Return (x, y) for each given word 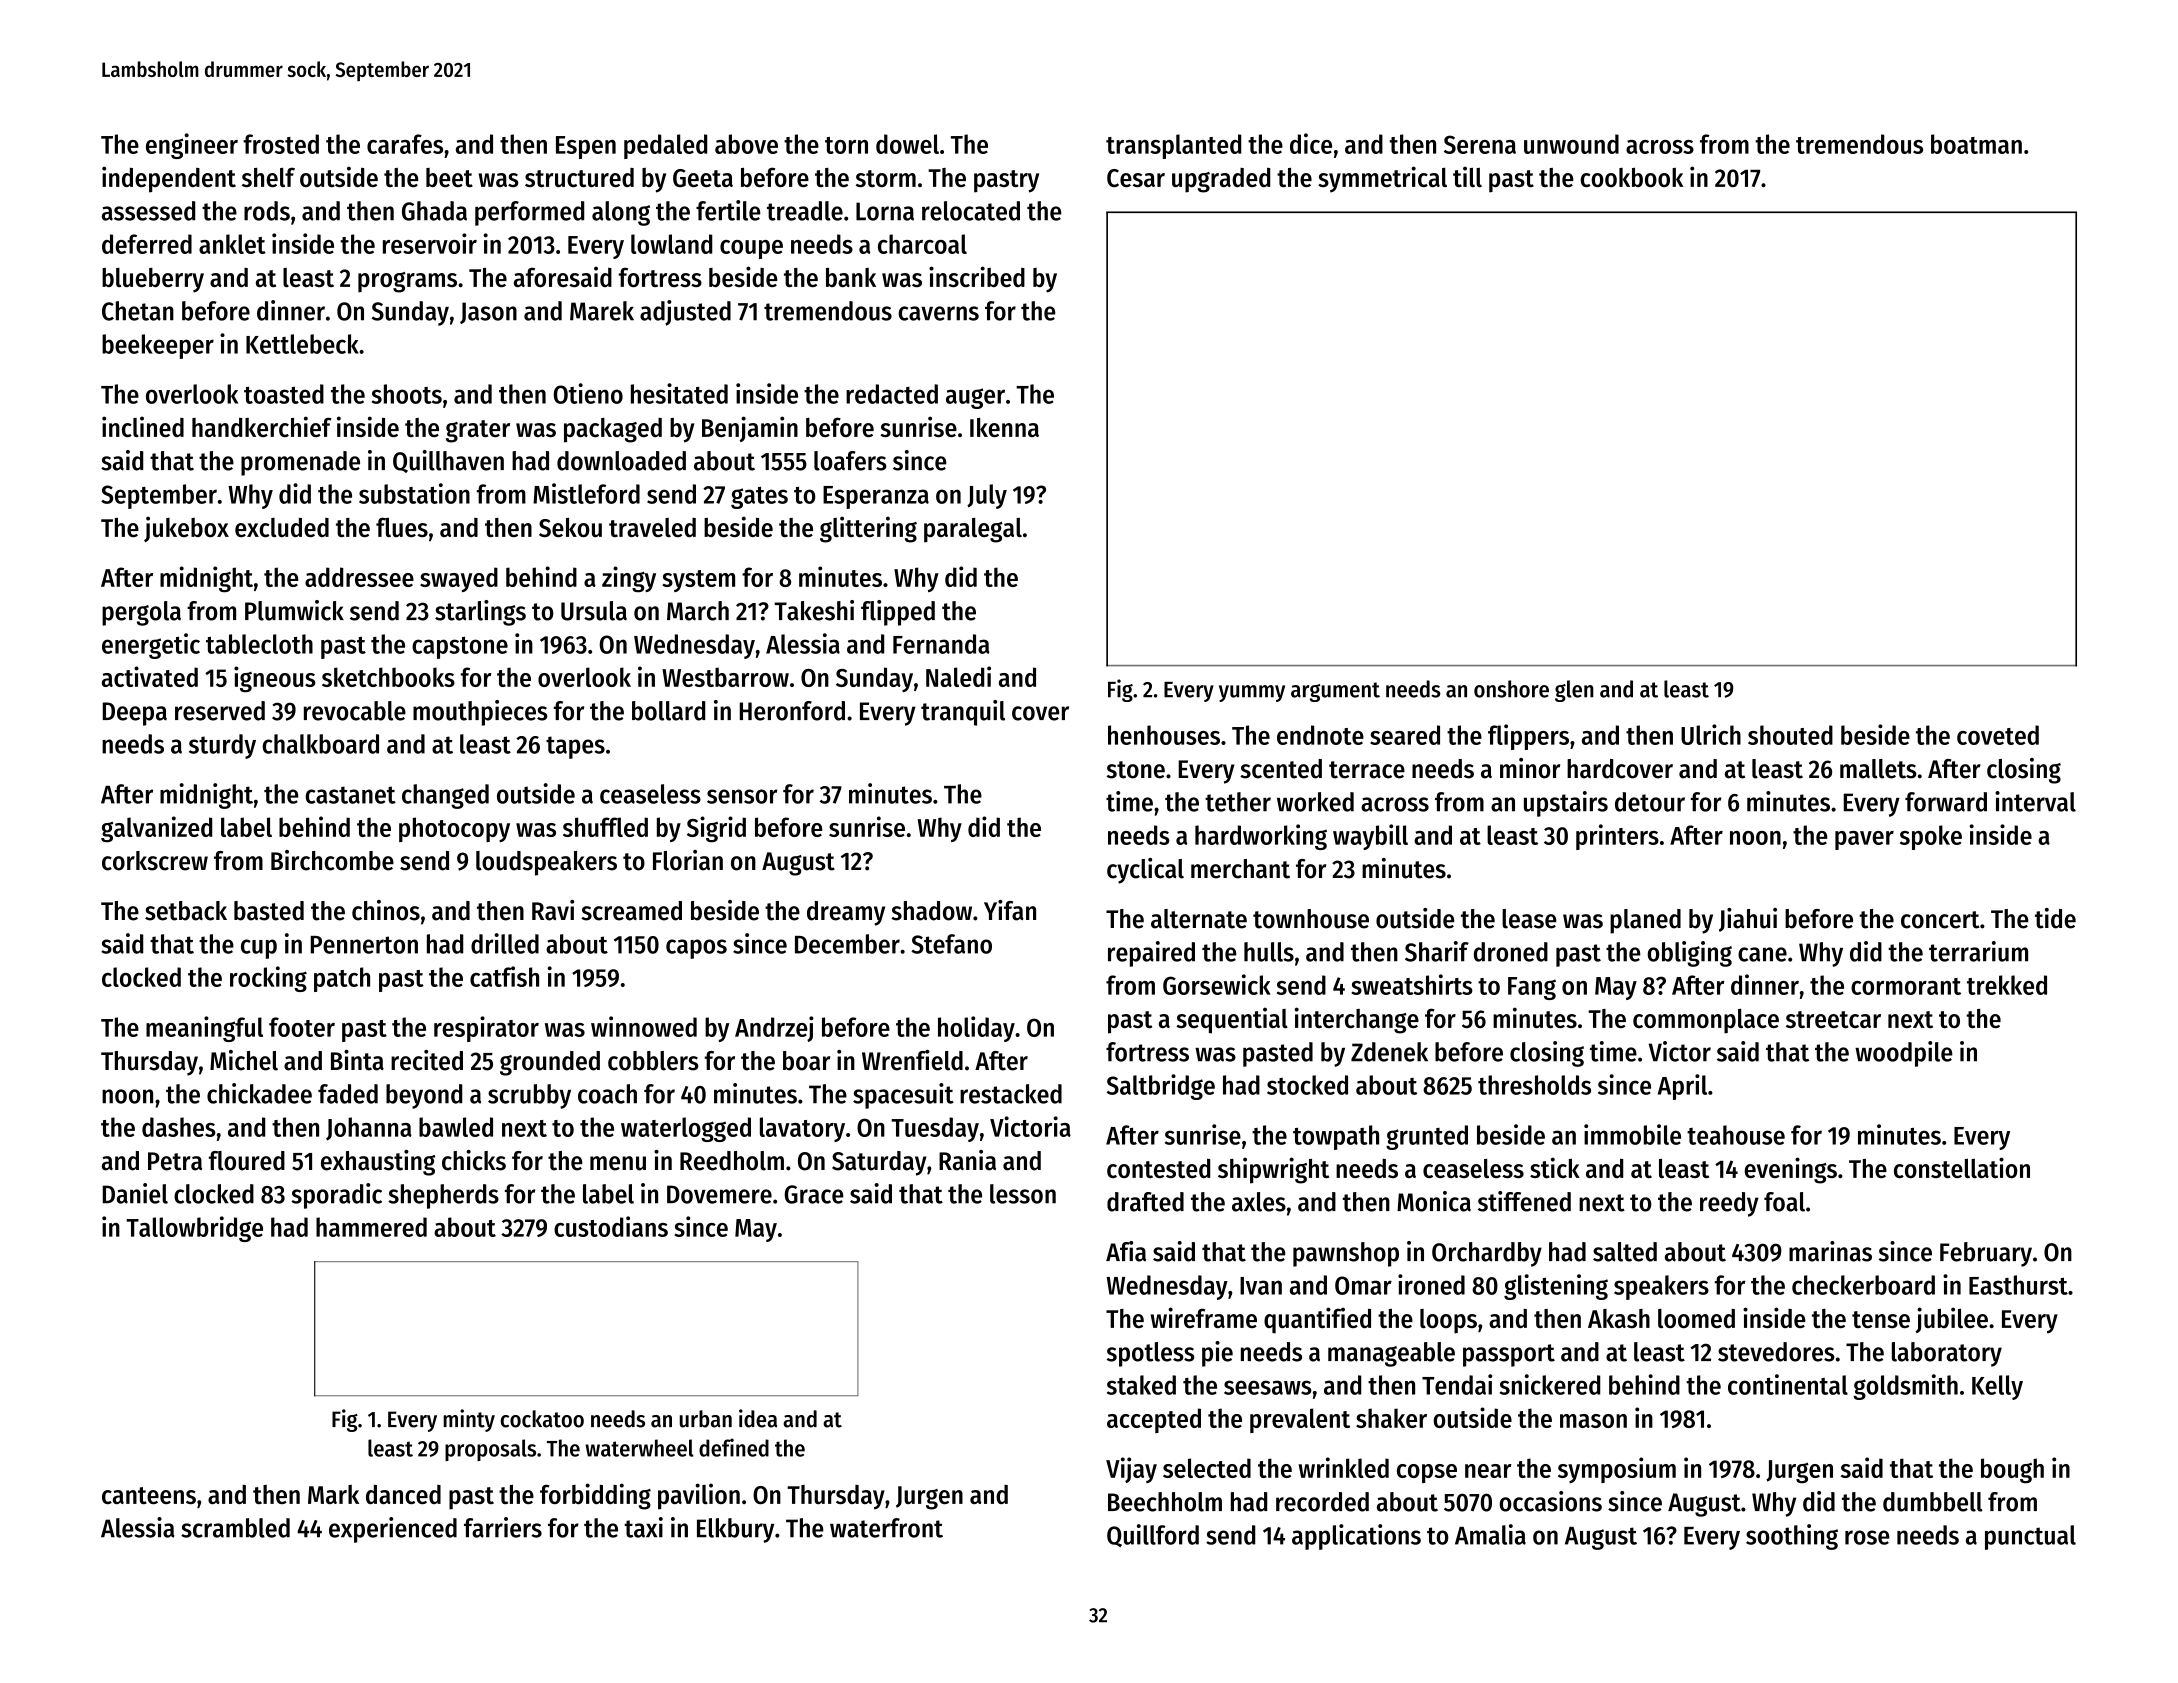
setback (186, 911)
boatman (1976, 144)
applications (1356, 1537)
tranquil (963, 713)
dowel (907, 144)
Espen (586, 147)
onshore (1511, 689)
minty (469, 1420)
